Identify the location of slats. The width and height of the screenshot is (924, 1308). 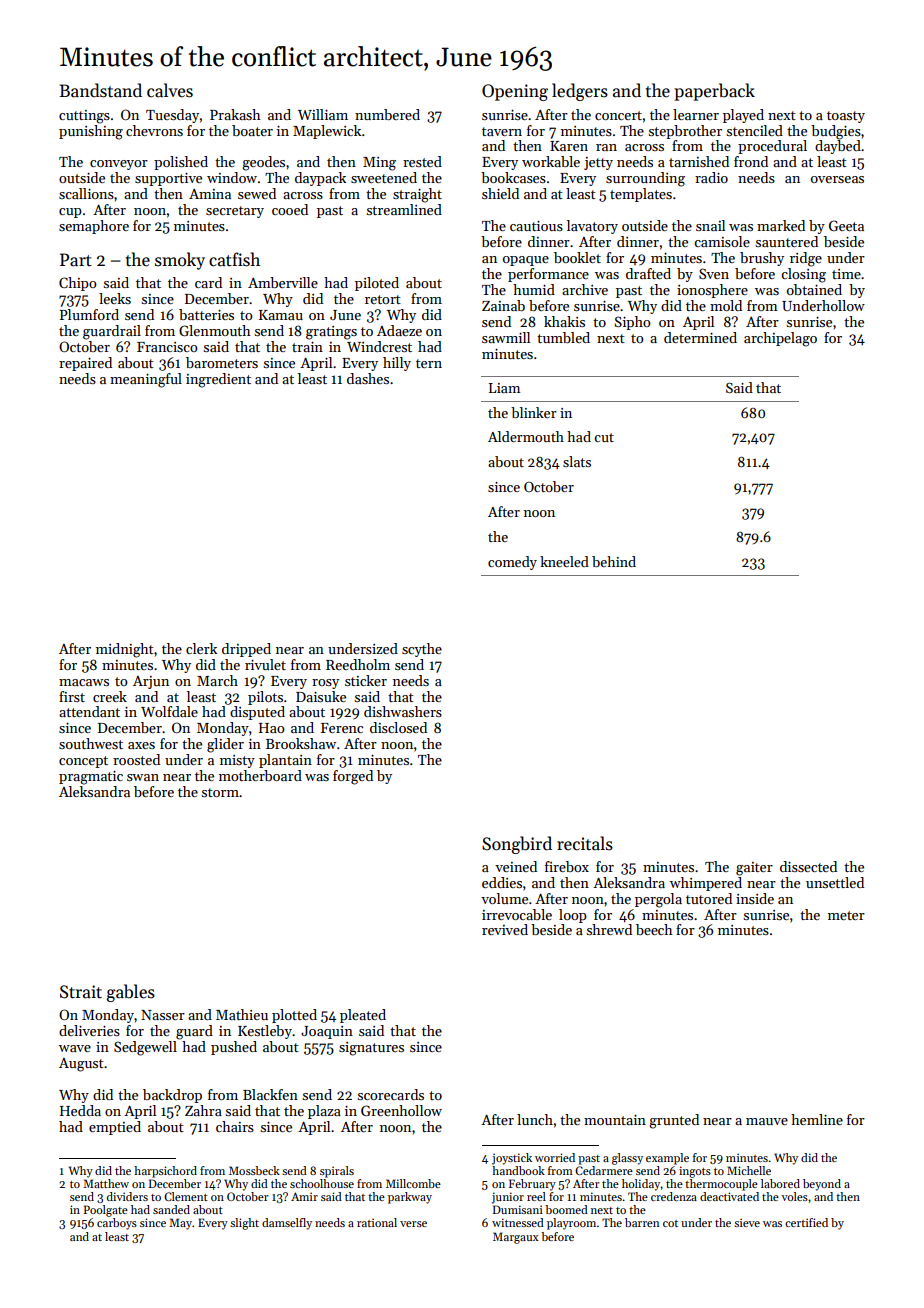
(577, 461).
